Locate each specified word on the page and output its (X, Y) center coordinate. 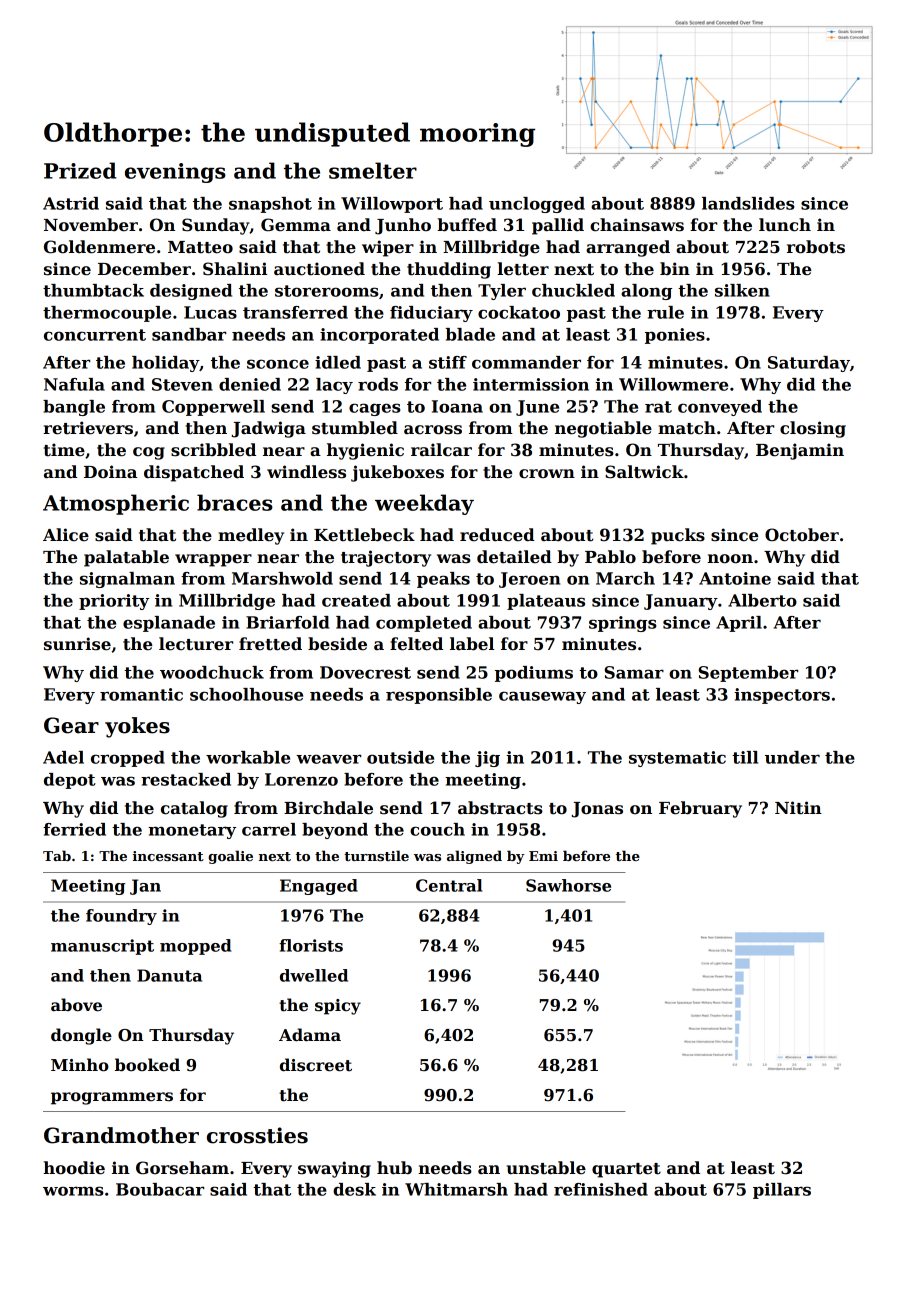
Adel (63, 757)
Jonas (597, 810)
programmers (112, 1098)
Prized (80, 170)
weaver (328, 759)
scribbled (213, 450)
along (646, 292)
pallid (558, 226)
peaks (443, 580)
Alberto (762, 600)
